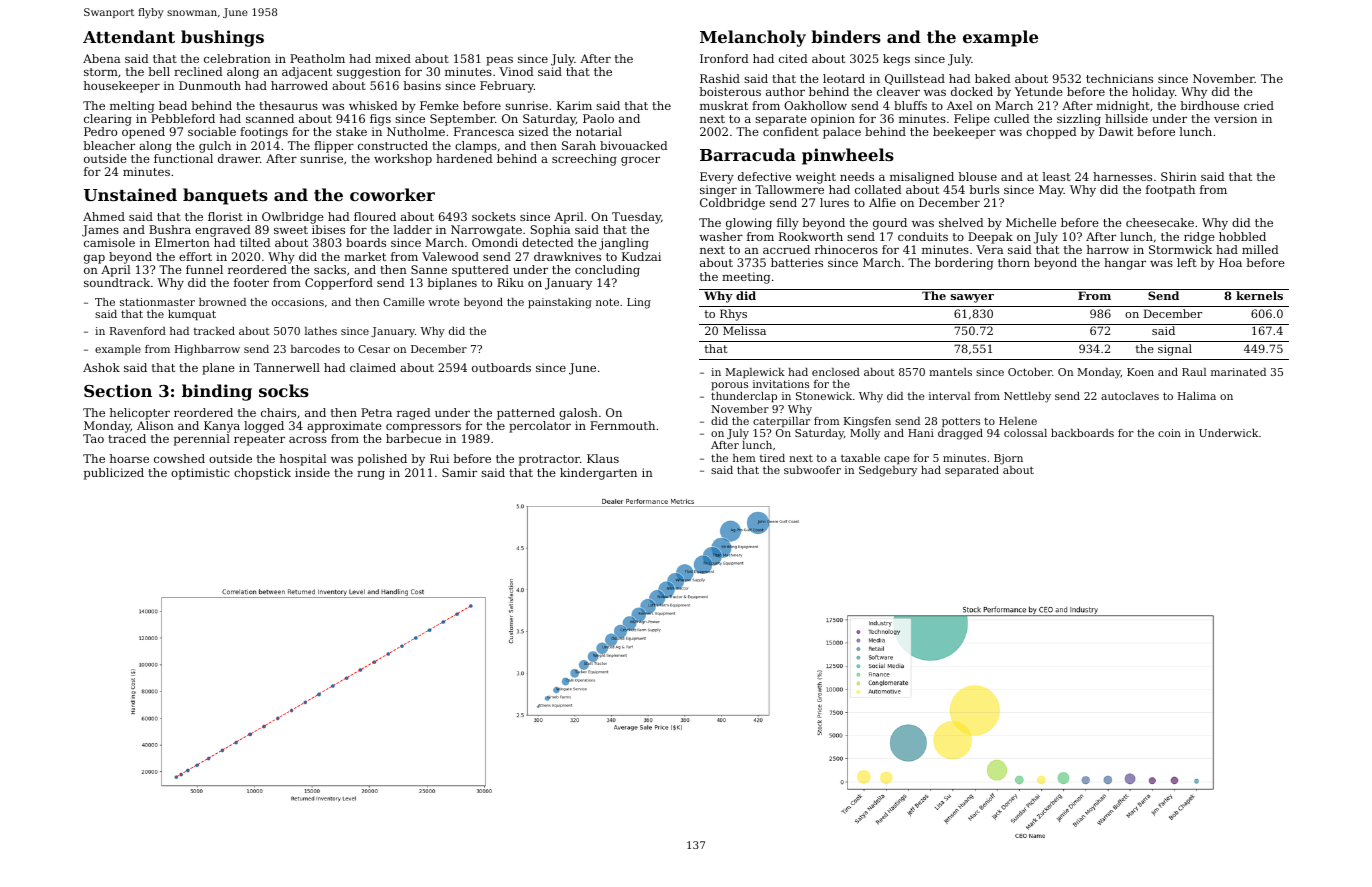 This screenshot has width=1372, height=887. What do you see at coordinates (598, 118) in the screenshot?
I see `Paolo` at bounding box center [598, 118].
